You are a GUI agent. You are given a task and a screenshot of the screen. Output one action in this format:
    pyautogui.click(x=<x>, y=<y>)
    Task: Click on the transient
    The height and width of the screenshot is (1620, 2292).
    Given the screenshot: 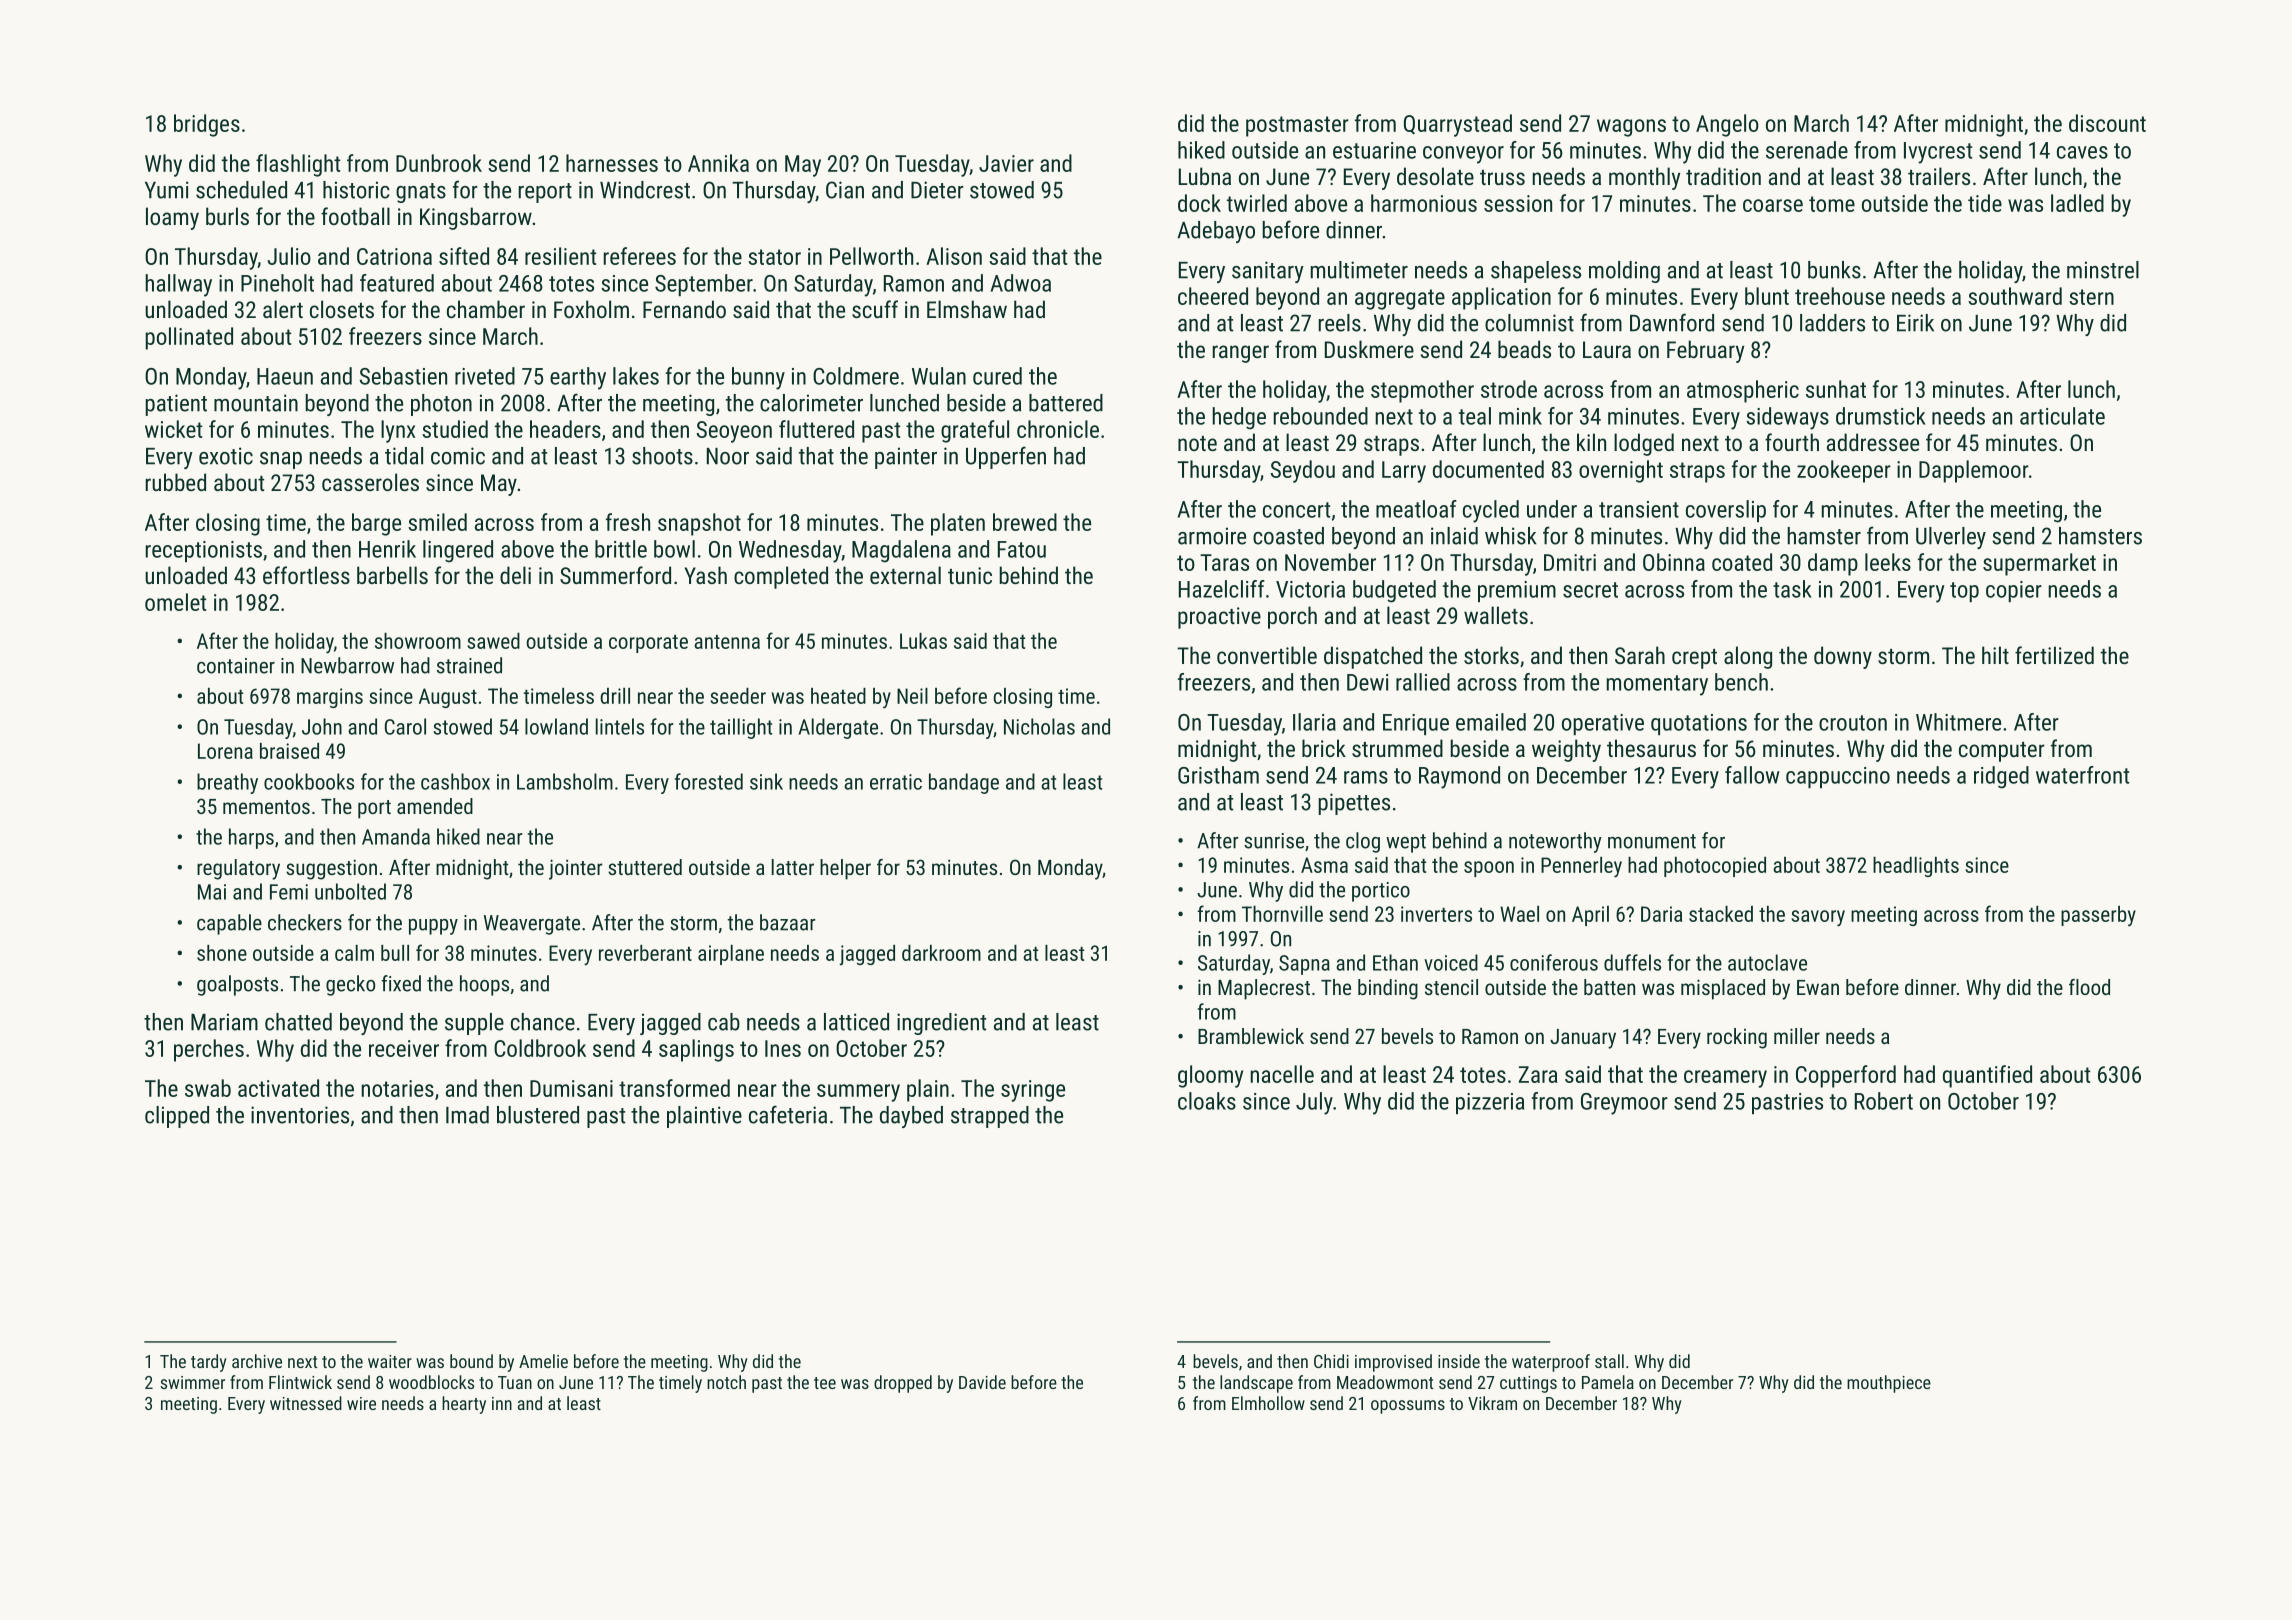 What is the action you would take?
    pyautogui.click(x=1639, y=509)
